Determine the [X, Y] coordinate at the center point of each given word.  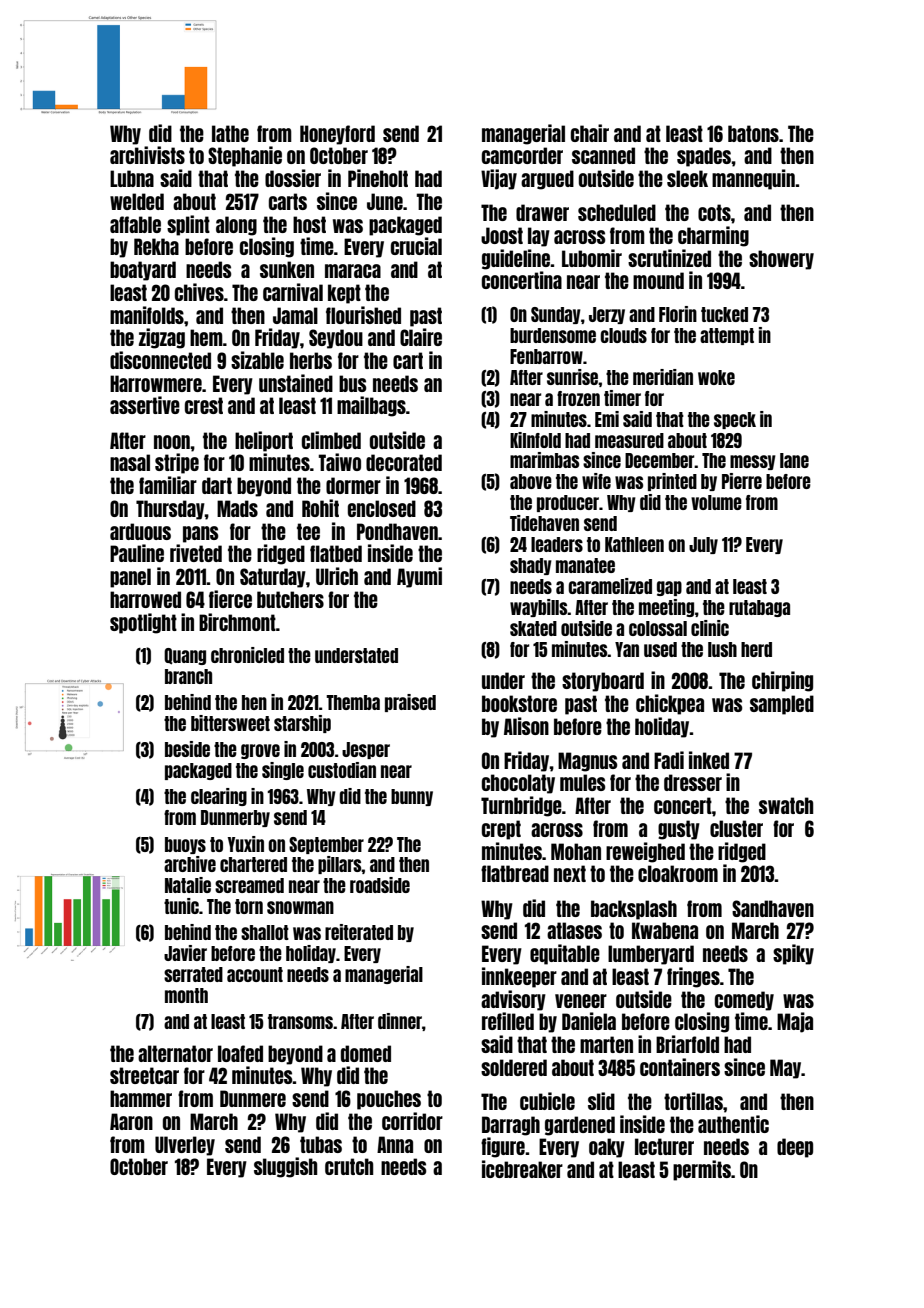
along [236, 226]
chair [590, 133]
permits [702, 1170]
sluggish [285, 1167]
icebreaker [522, 1169]
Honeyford [337, 135]
